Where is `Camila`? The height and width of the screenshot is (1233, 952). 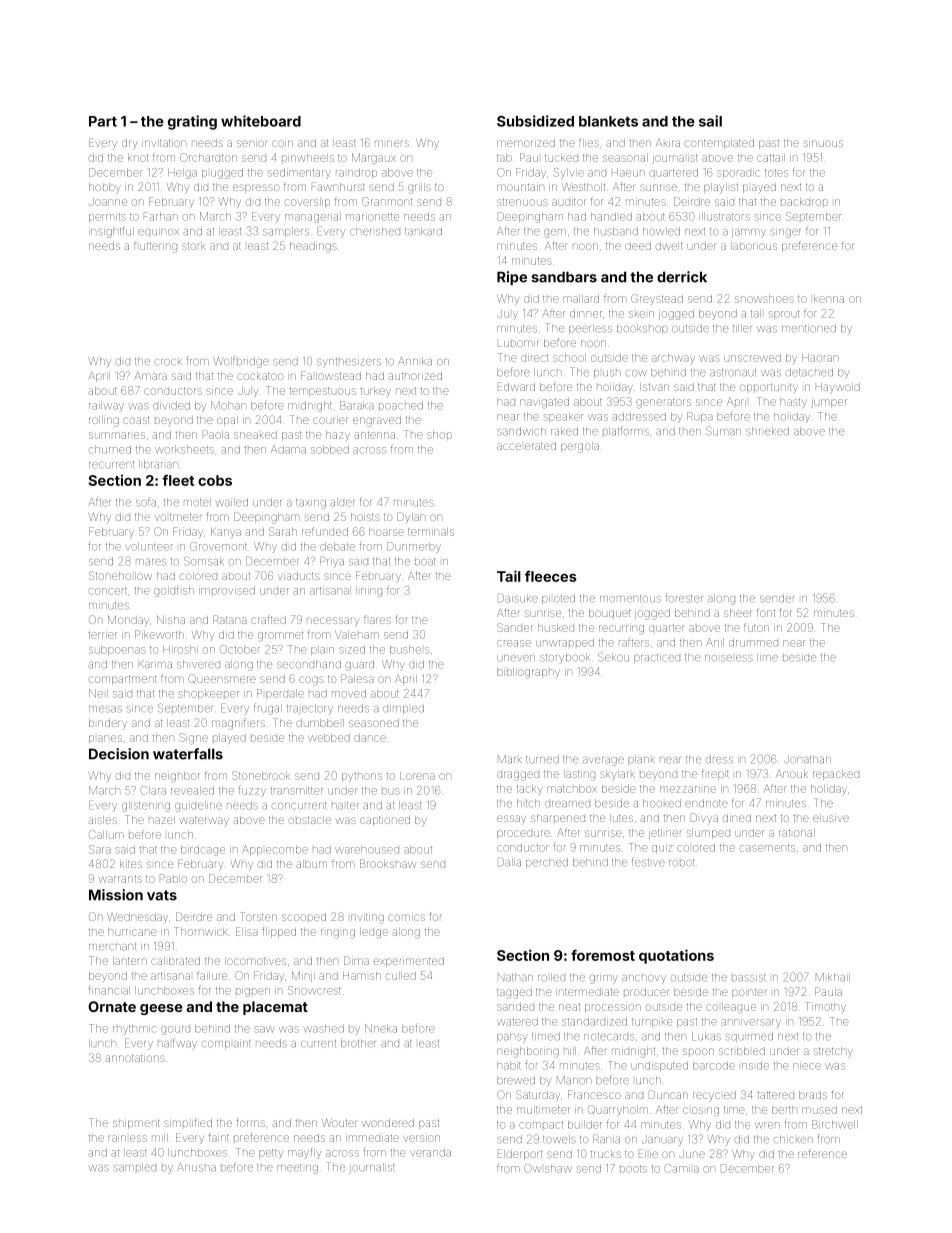
Camila is located at coordinates (681, 1168).
